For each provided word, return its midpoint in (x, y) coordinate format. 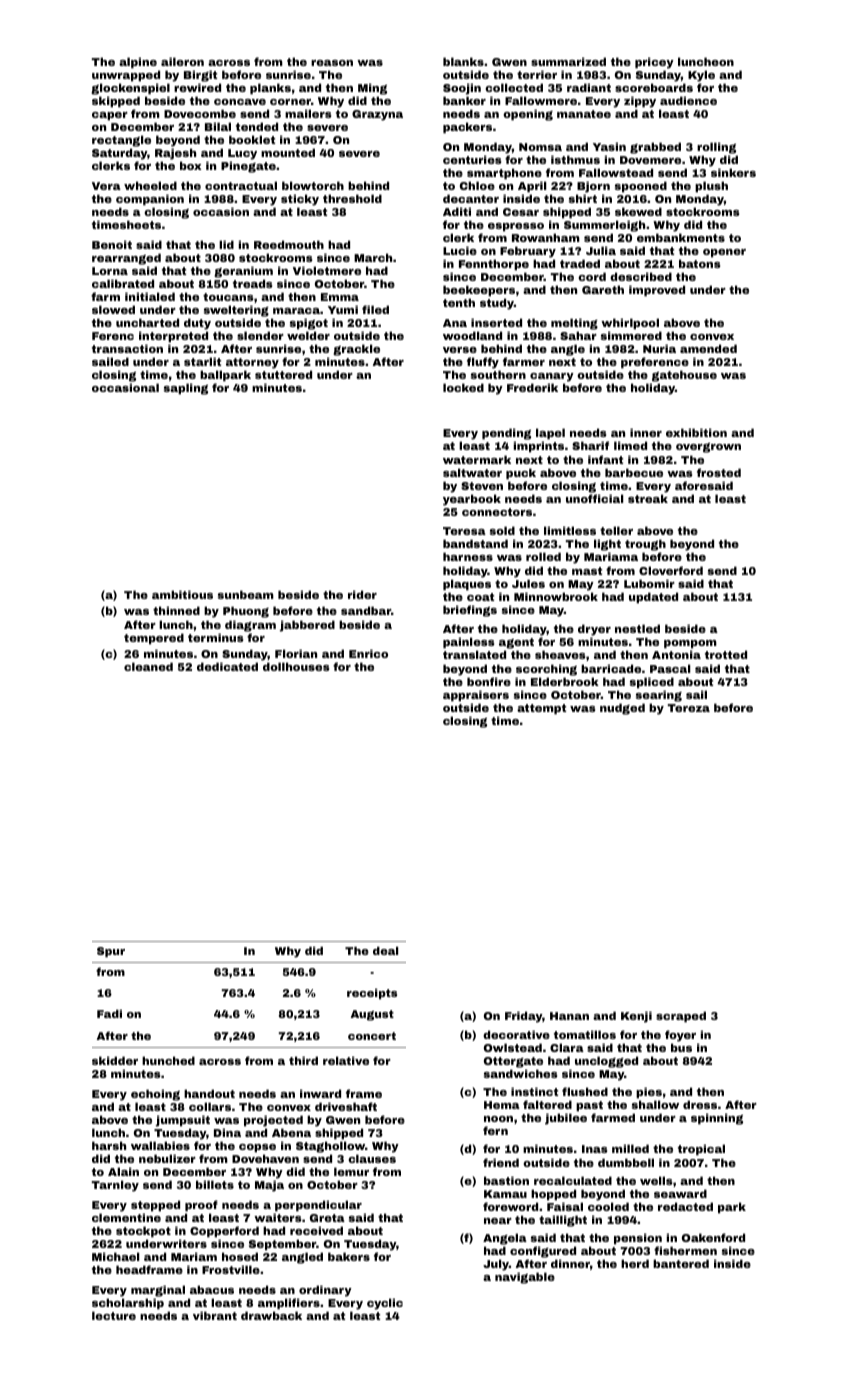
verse (460, 350)
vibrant (215, 1315)
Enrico (368, 653)
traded (580, 263)
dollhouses (296, 666)
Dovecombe (200, 113)
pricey (654, 63)
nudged (622, 709)
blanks (463, 61)
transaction (127, 348)
